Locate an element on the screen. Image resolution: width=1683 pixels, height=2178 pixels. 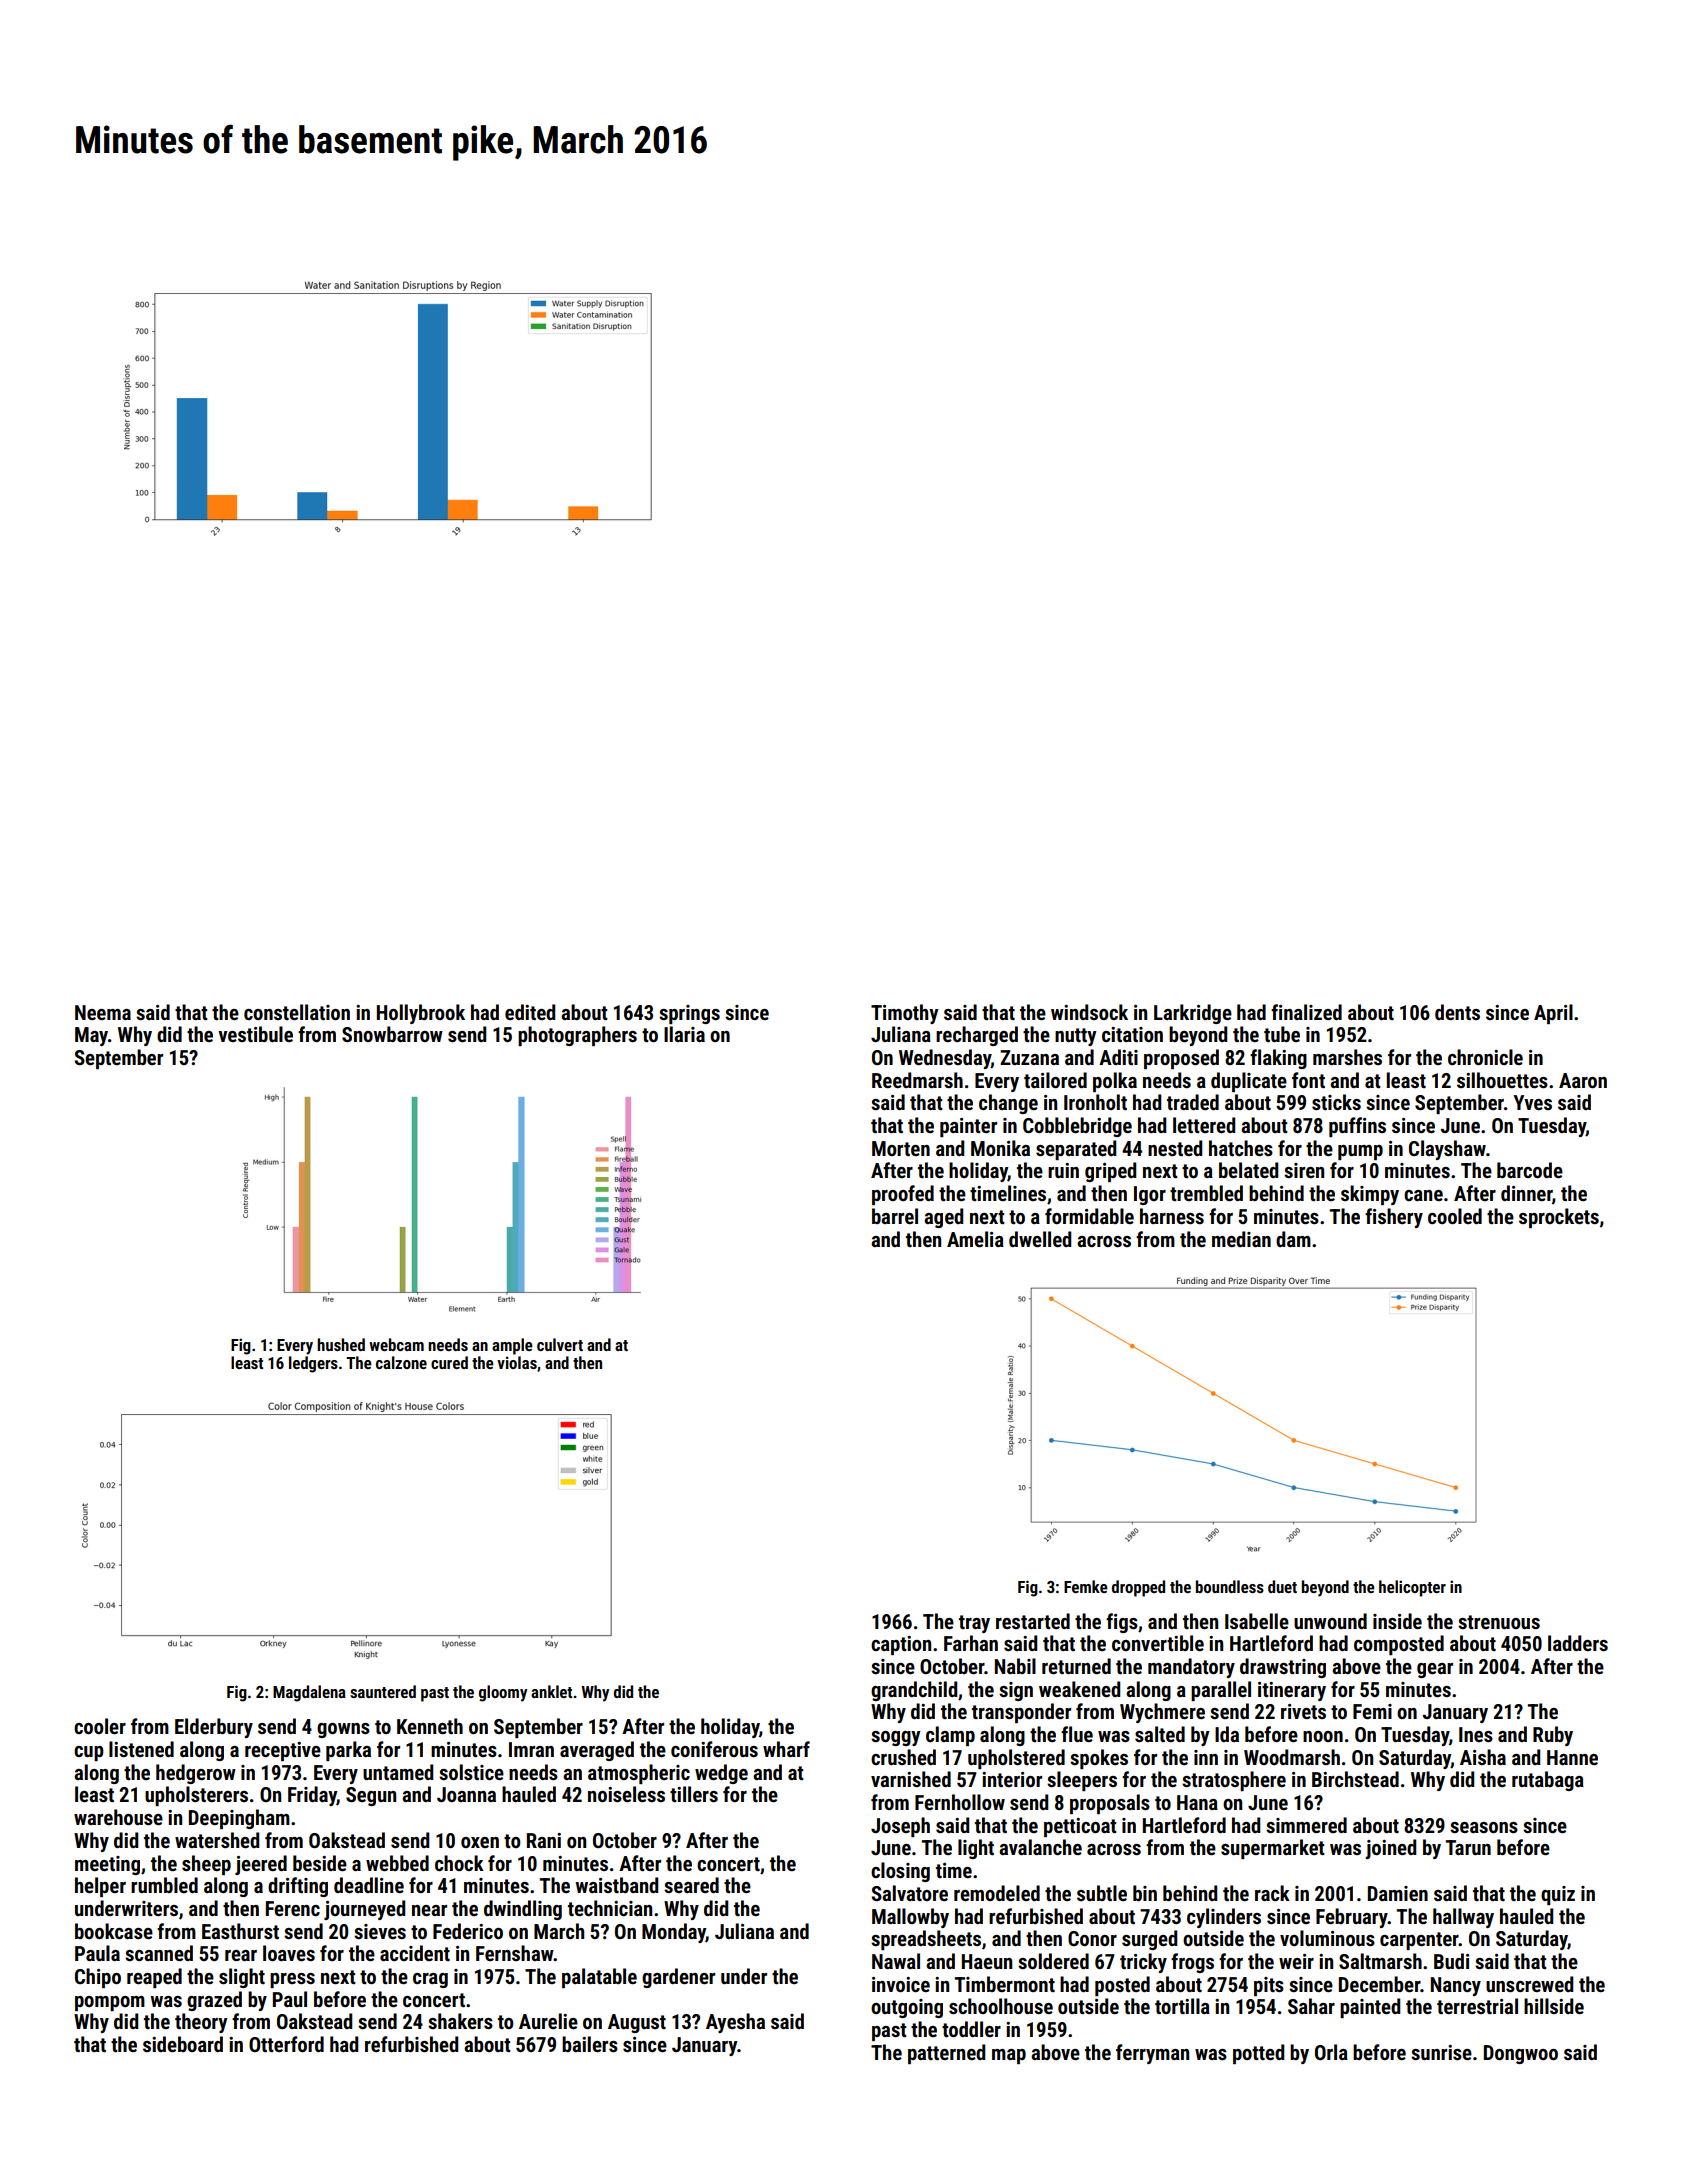
median is located at coordinates (1241, 1239).
